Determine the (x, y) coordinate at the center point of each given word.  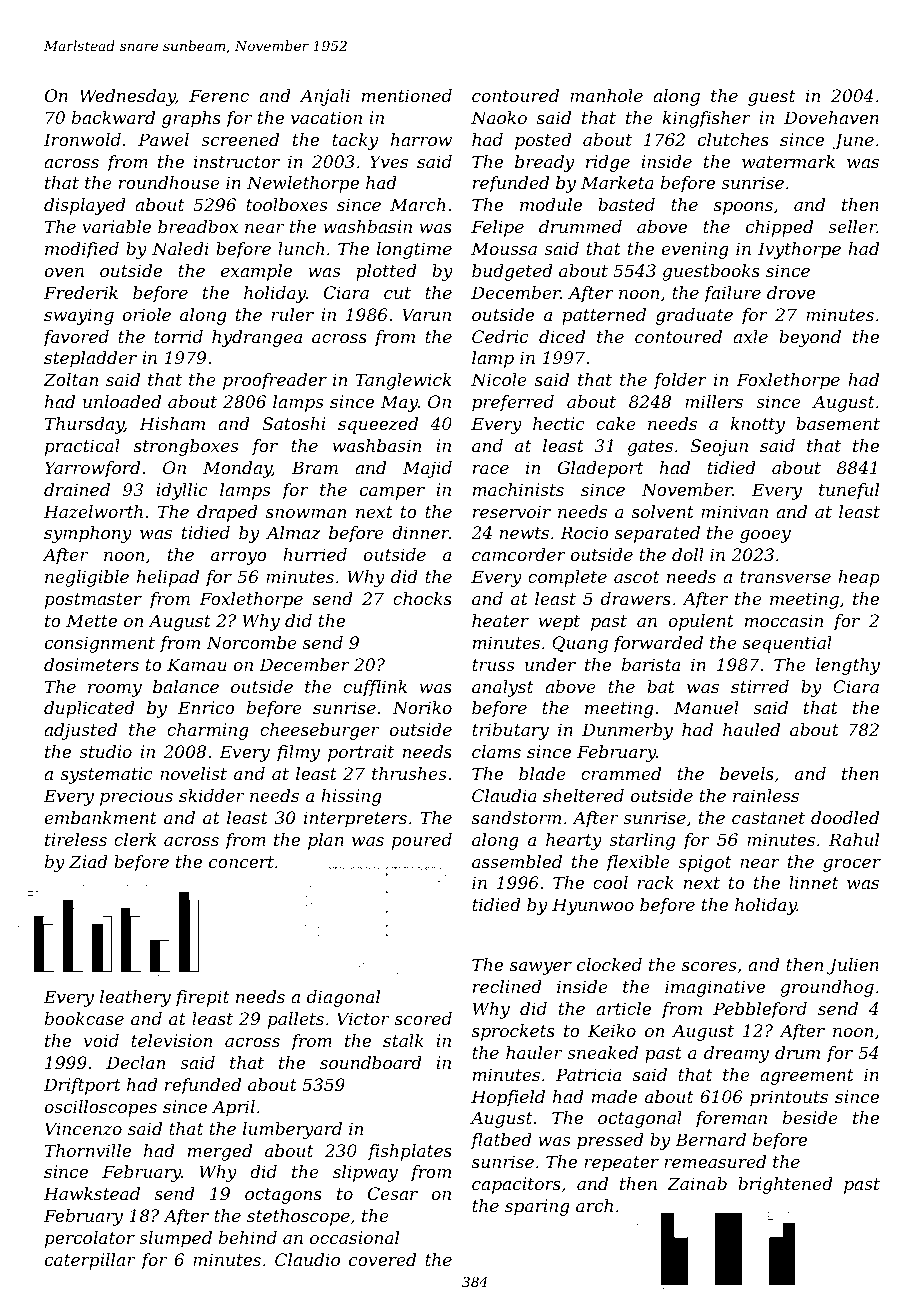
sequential (787, 644)
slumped (175, 1239)
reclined (507, 986)
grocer (852, 865)
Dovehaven (831, 117)
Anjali (325, 97)
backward (113, 117)
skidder (211, 795)
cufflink (375, 688)
